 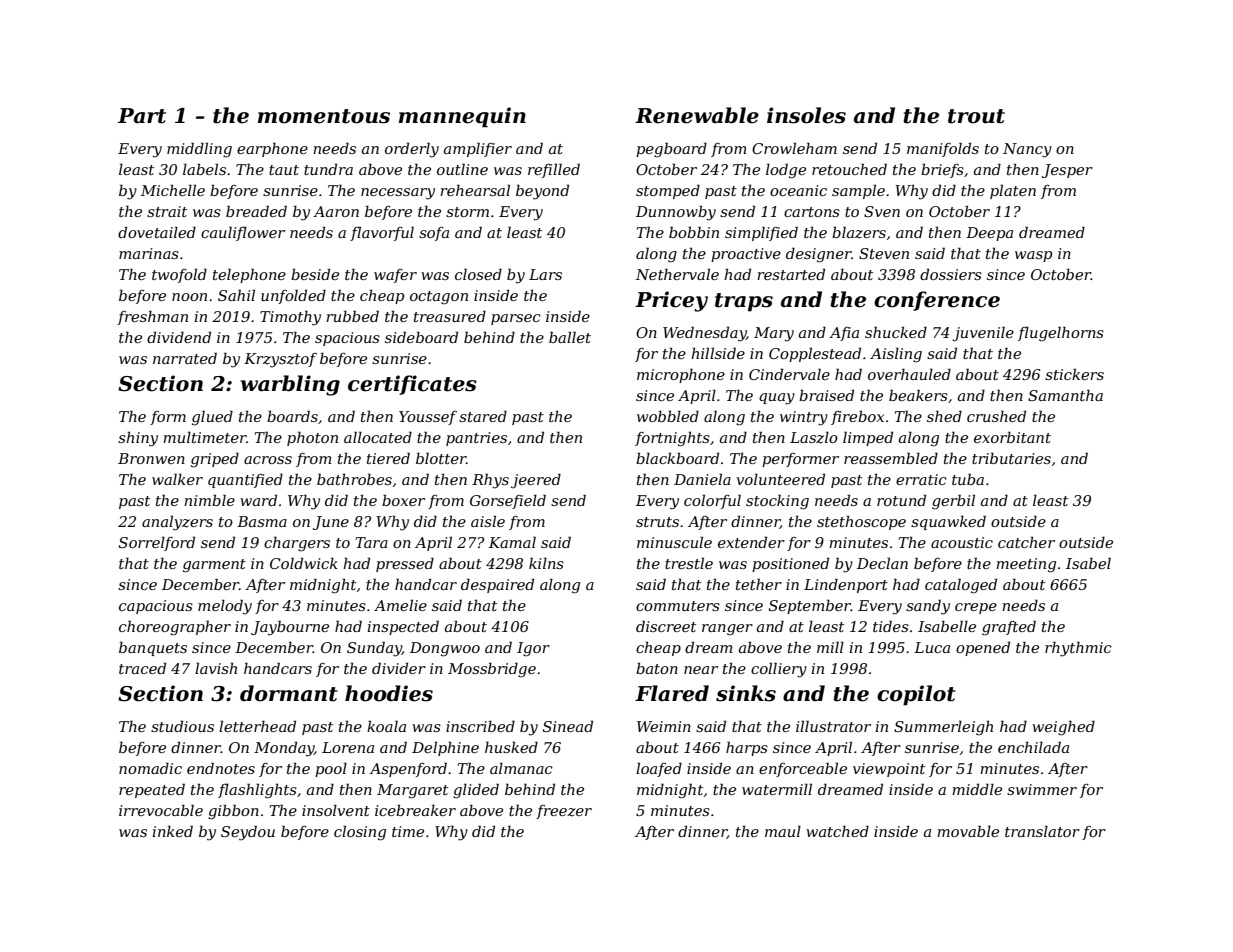 What do you see at coordinates (916, 695) in the page?
I see `copilot` at bounding box center [916, 695].
